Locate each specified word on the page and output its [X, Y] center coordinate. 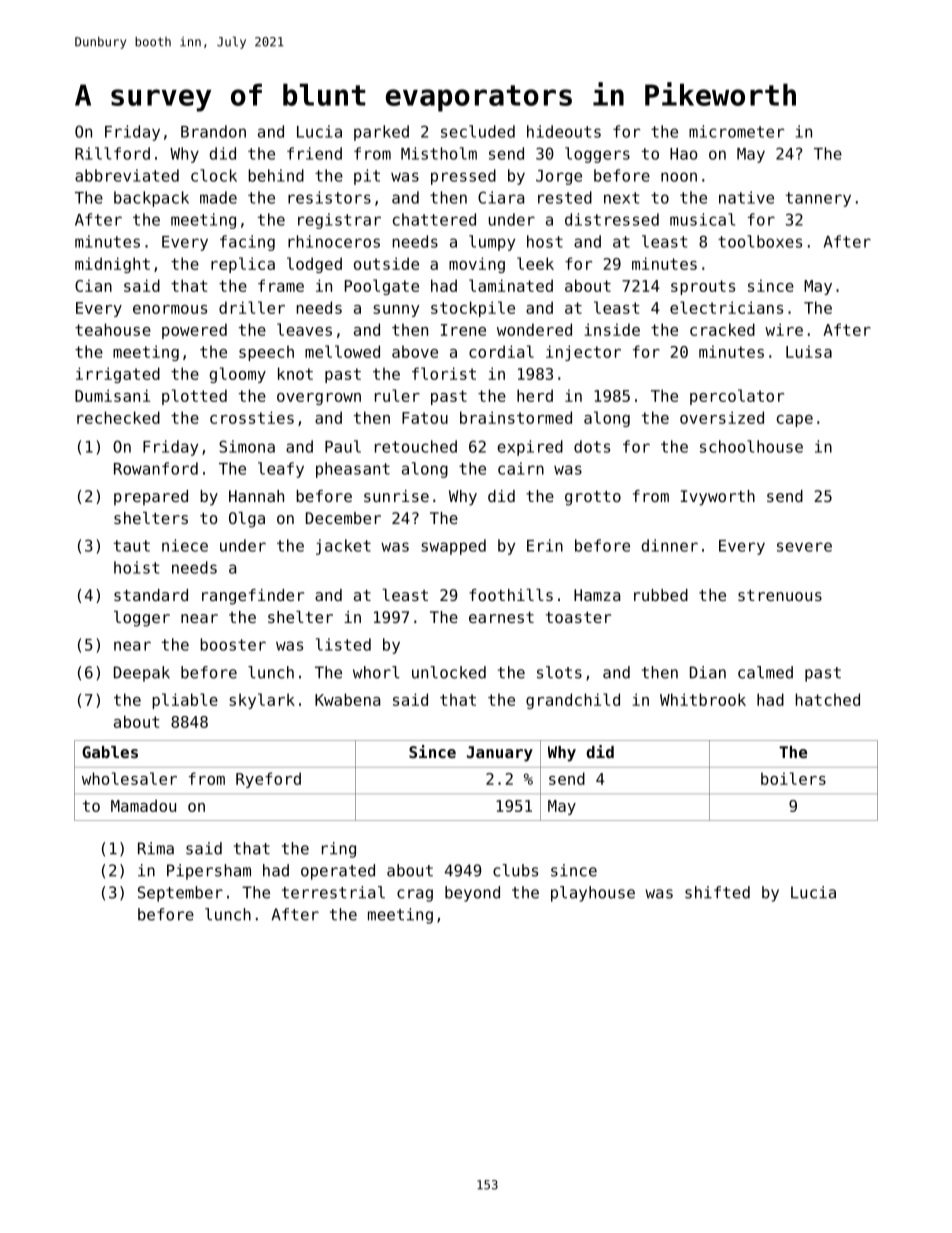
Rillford [112, 153]
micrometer [736, 131]
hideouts [564, 131]
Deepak [142, 674]
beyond [472, 894]
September [180, 894]
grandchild [573, 701]
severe [804, 547]
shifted [717, 892]
